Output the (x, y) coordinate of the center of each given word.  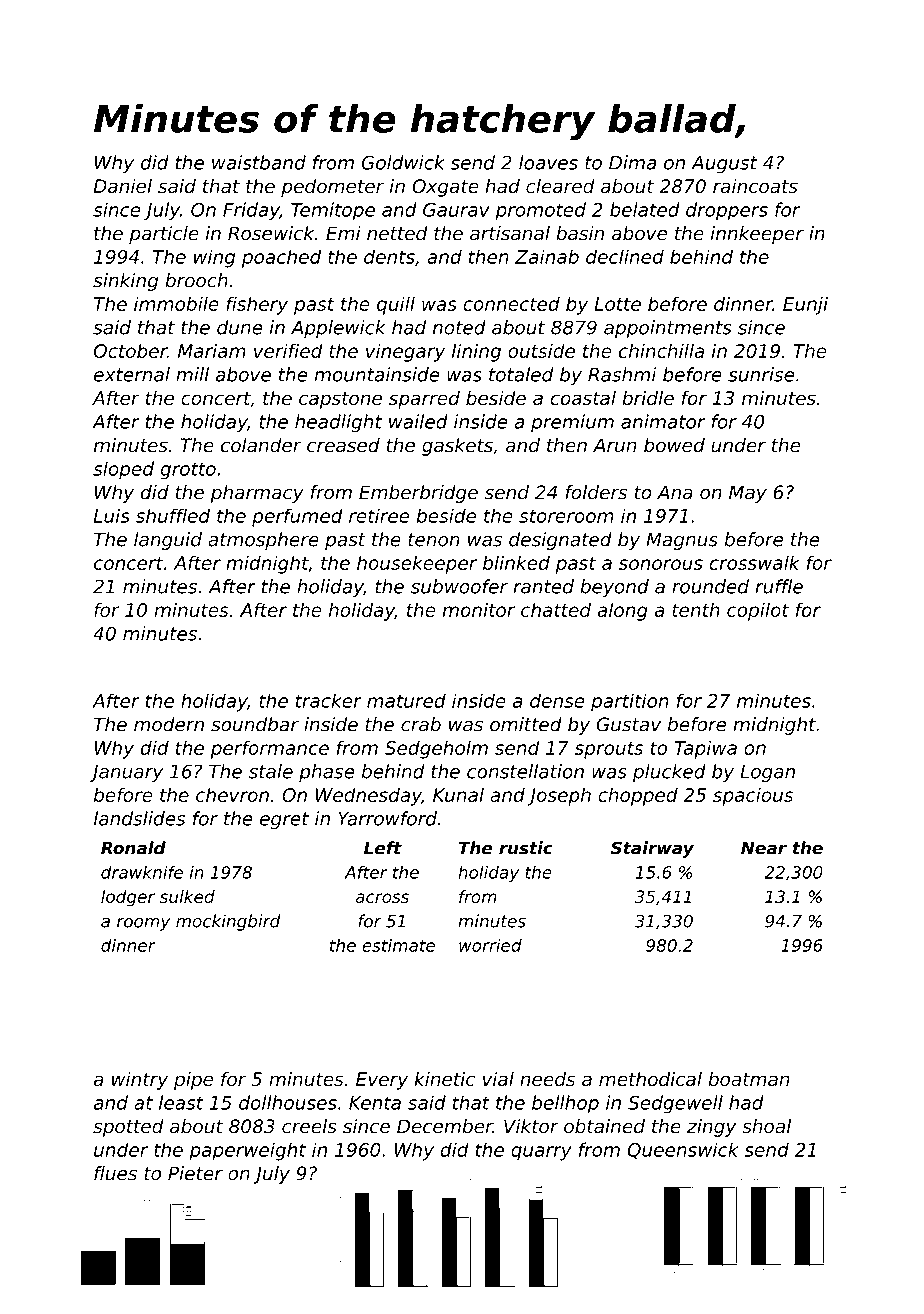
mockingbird (228, 922)
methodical (650, 1079)
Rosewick (271, 233)
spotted (128, 1128)
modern (169, 724)
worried (490, 945)
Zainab (547, 256)
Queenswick (683, 1150)
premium (572, 423)
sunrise (761, 374)
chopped (638, 796)
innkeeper (757, 235)
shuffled (173, 515)
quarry (541, 1153)
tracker (329, 700)
